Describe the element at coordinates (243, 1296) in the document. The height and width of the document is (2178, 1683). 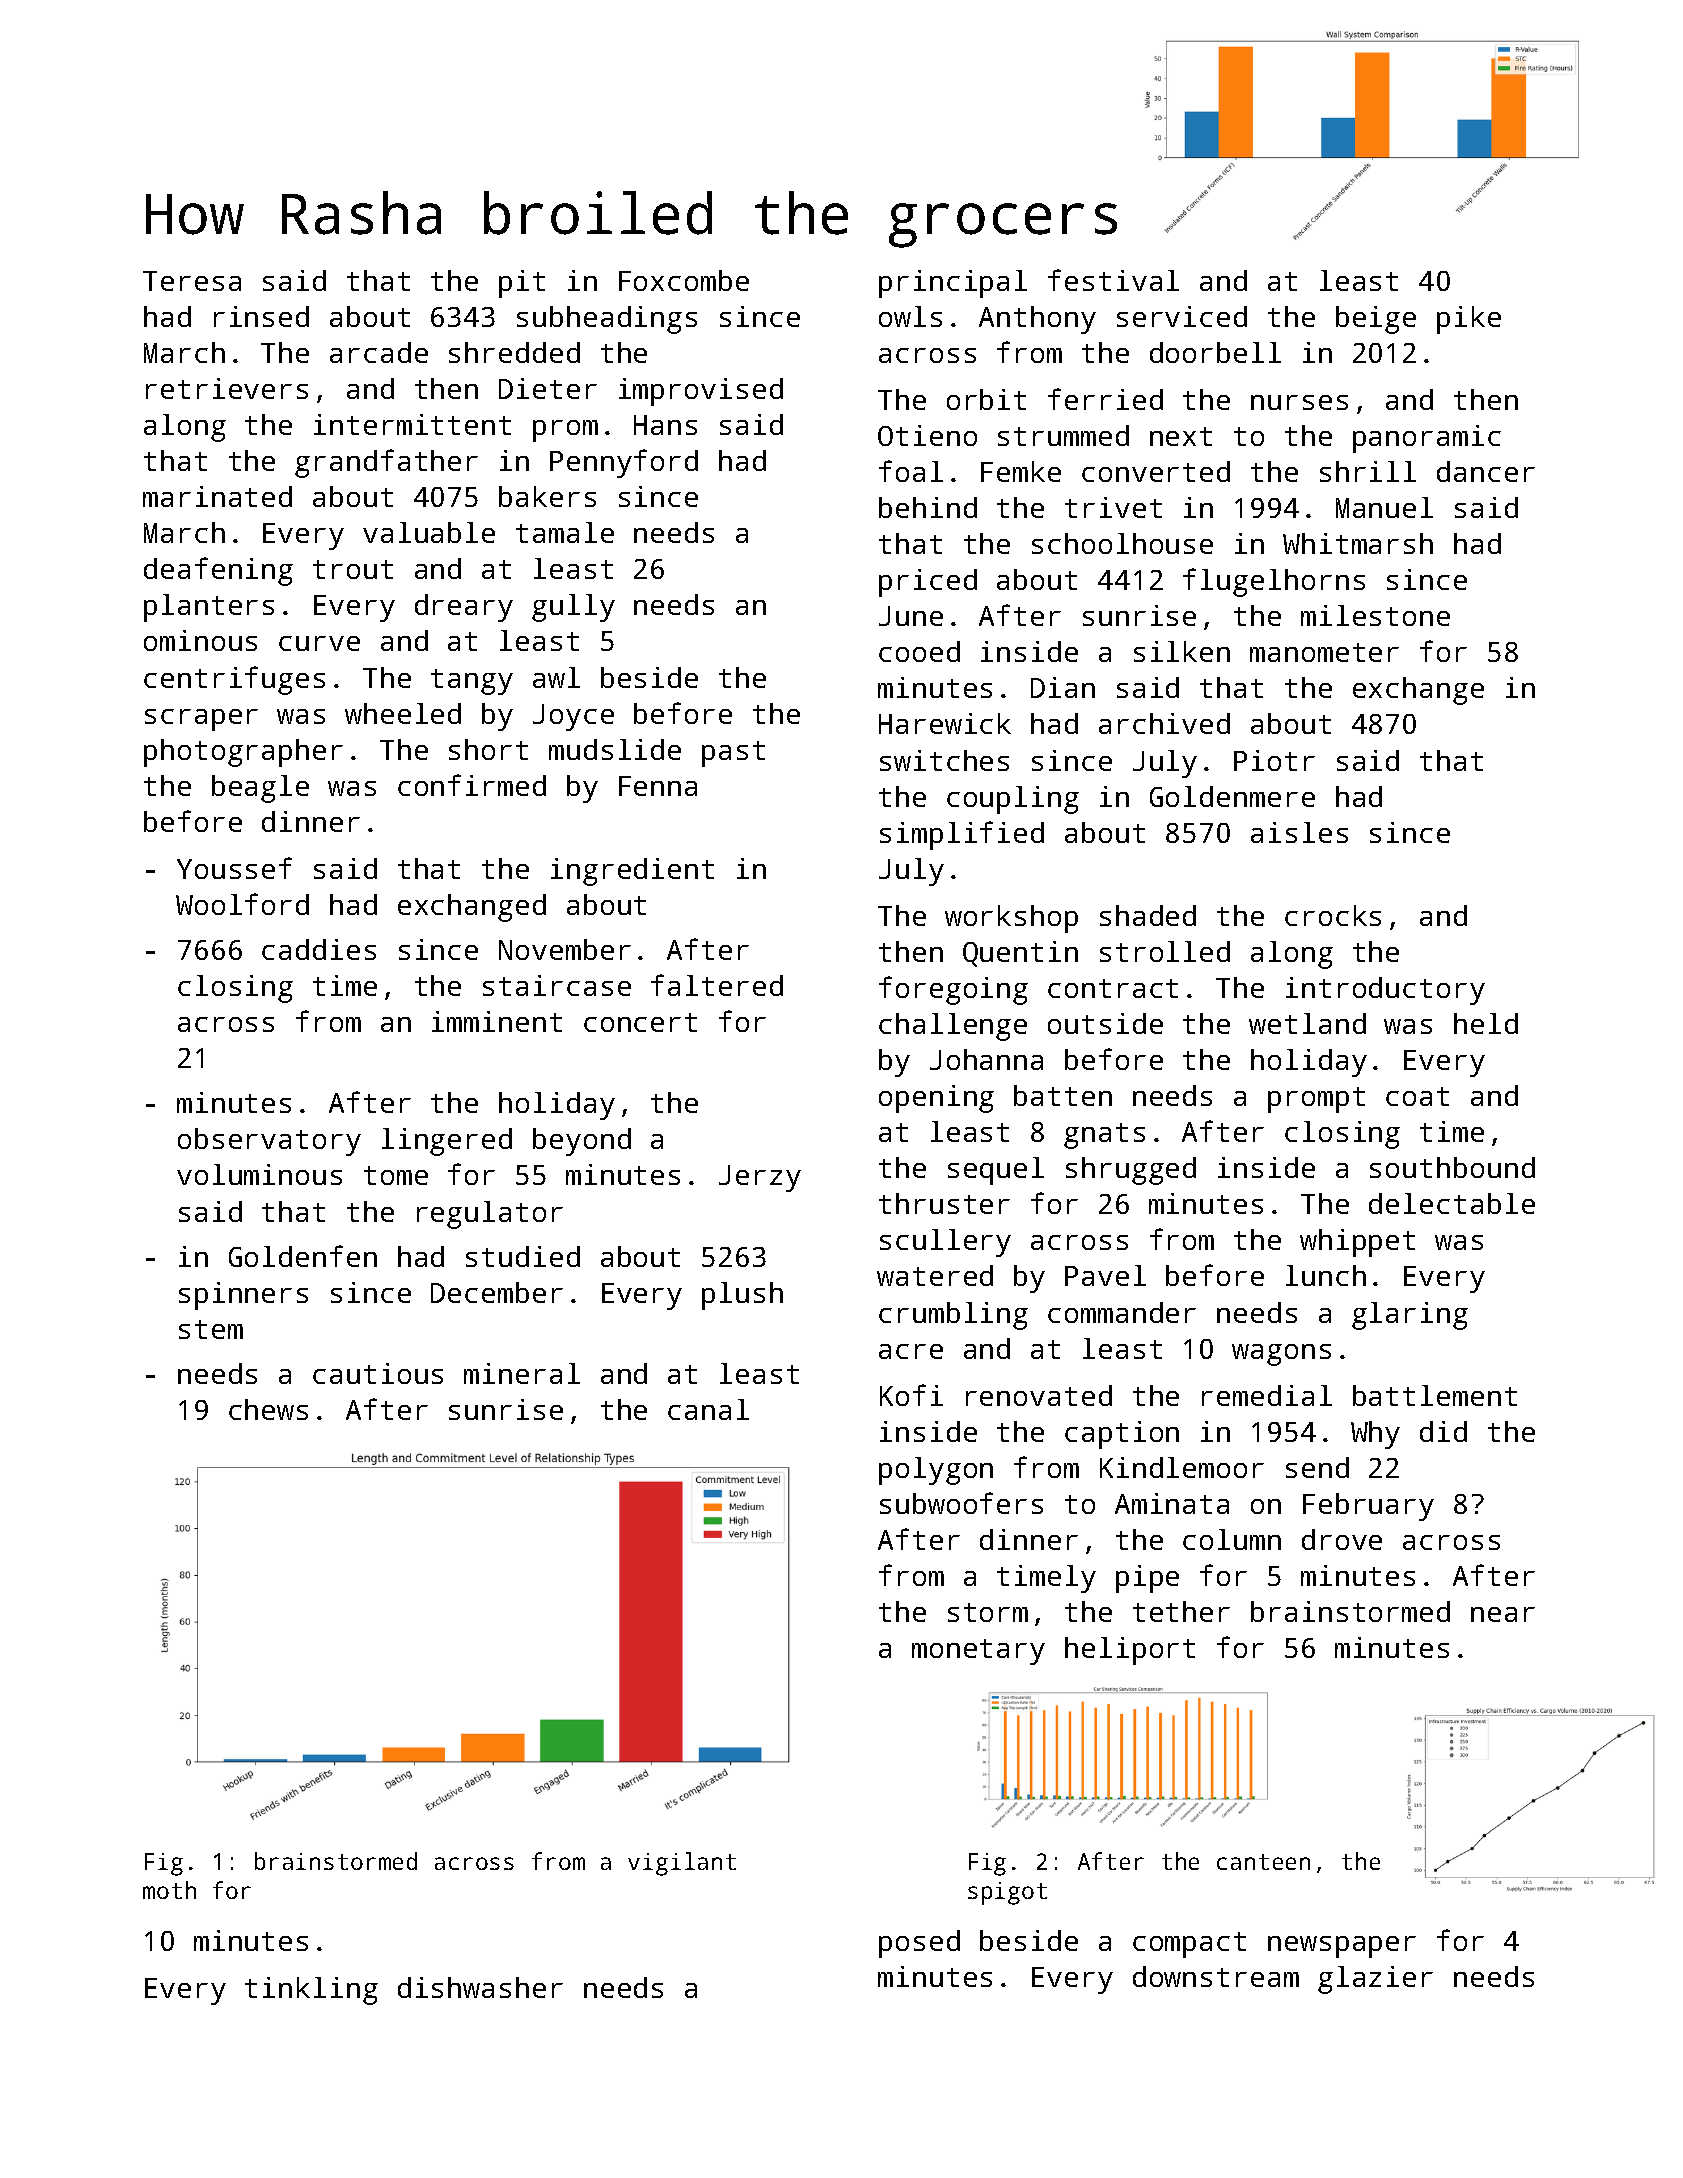
I see `spinners` at that location.
